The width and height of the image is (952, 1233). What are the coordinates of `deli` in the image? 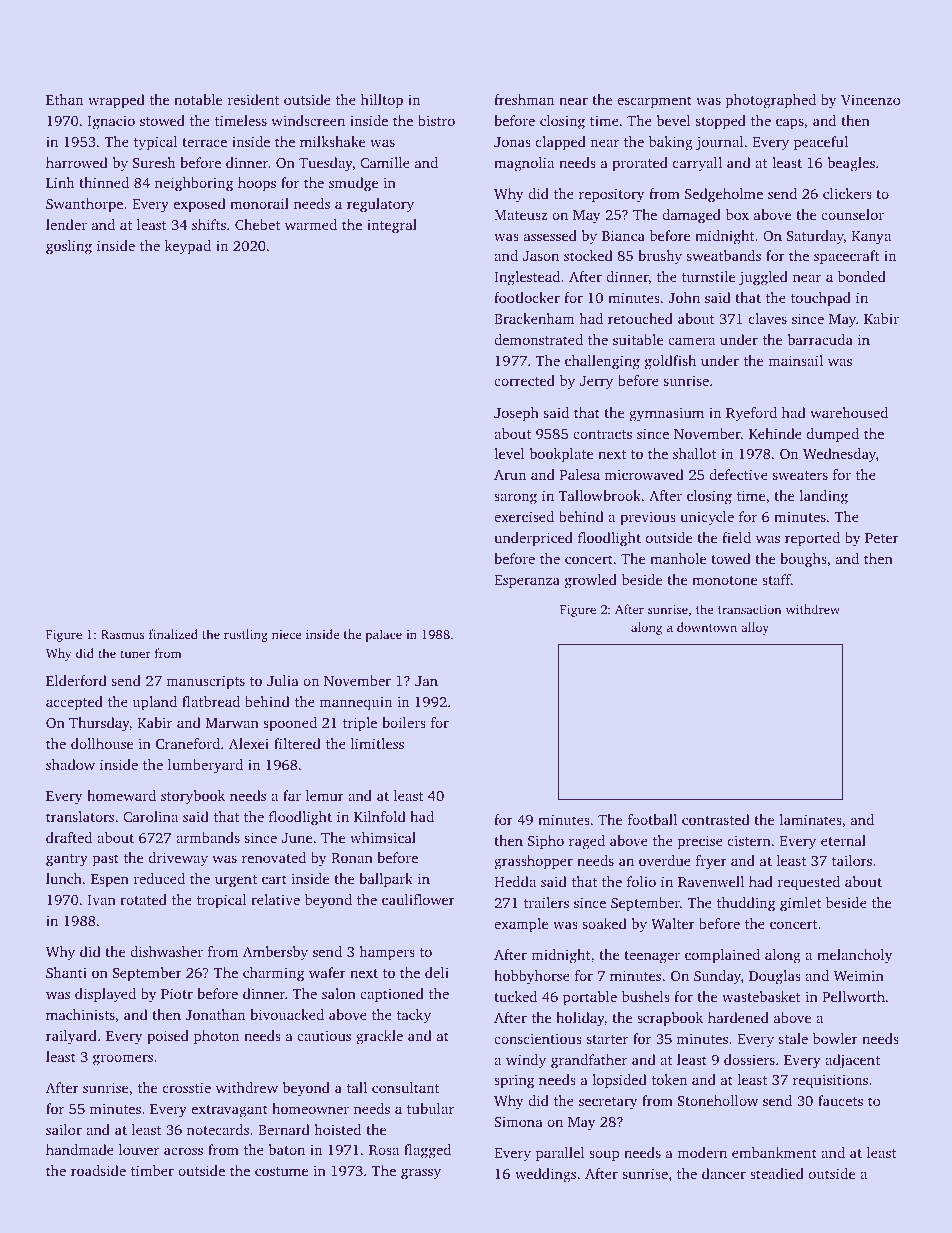 It's located at (437, 972).
